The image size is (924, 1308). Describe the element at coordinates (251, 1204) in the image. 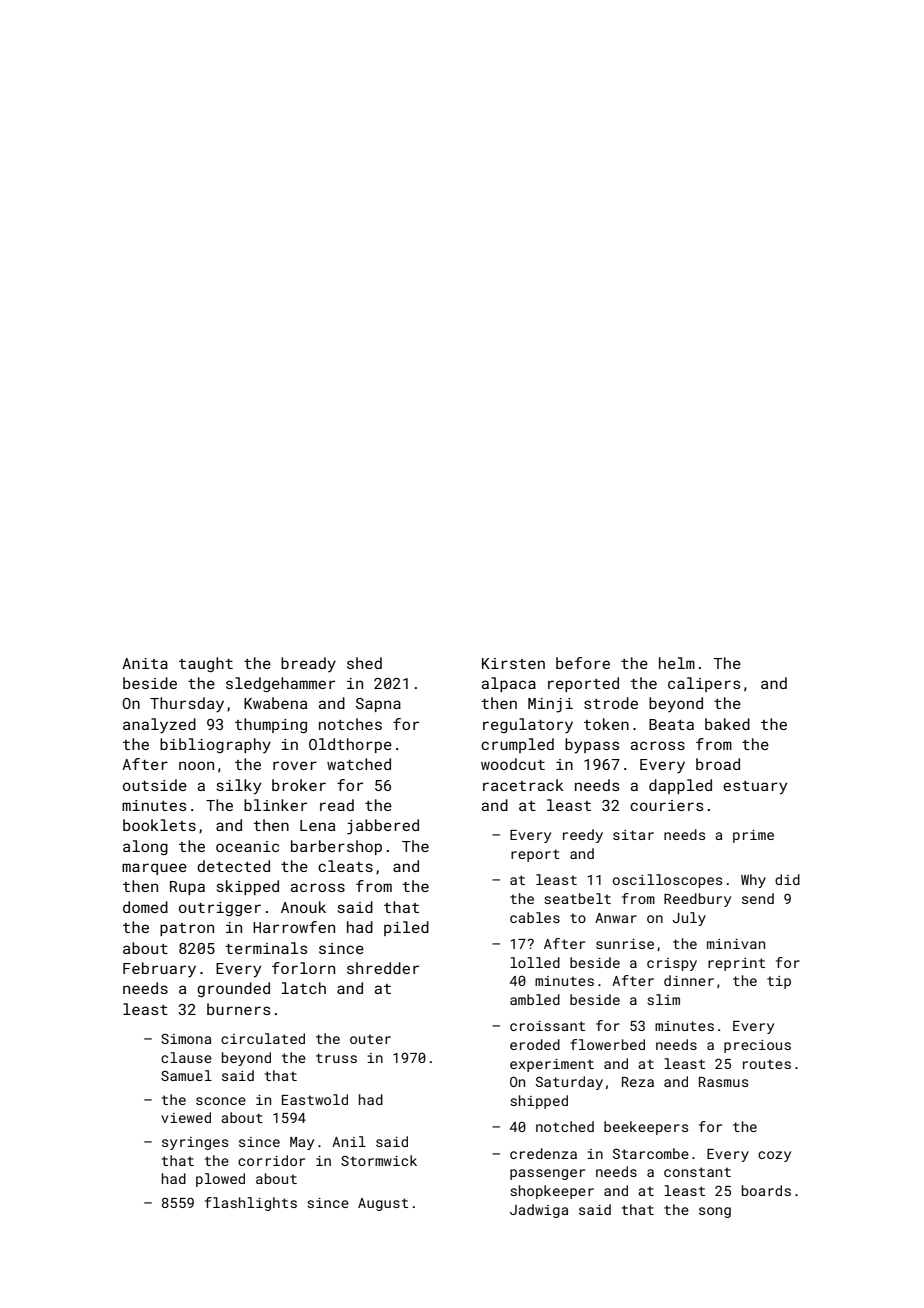

I see `flashlights` at that location.
